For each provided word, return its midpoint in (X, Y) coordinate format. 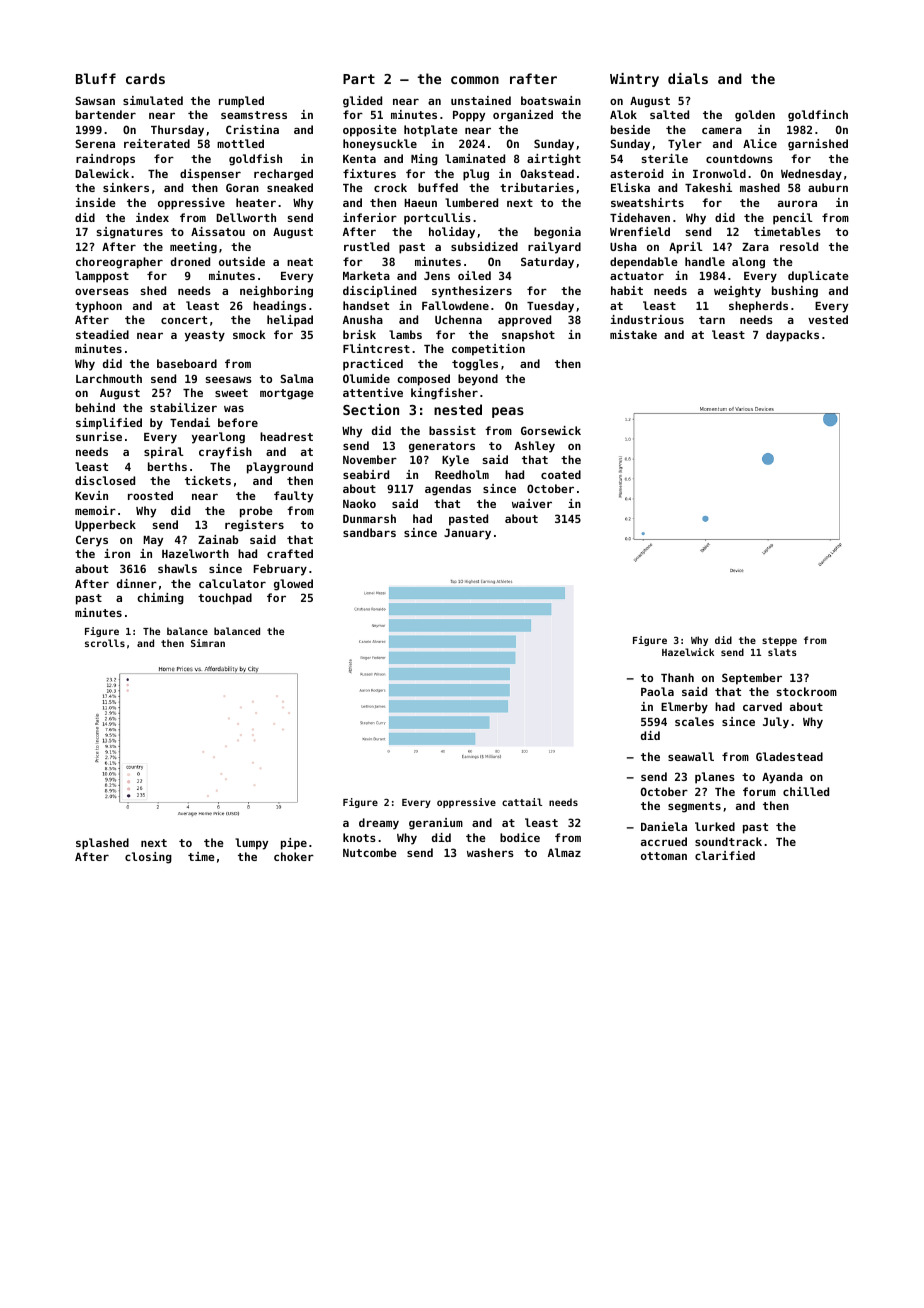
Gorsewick (551, 430)
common (475, 80)
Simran (208, 643)
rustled (366, 246)
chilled (806, 791)
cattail (522, 802)
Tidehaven (640, 217)
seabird (366, 474)
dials (688, 78)
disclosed (105, 480)
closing (148, 858)
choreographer (119, 263)
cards (145, 78)
